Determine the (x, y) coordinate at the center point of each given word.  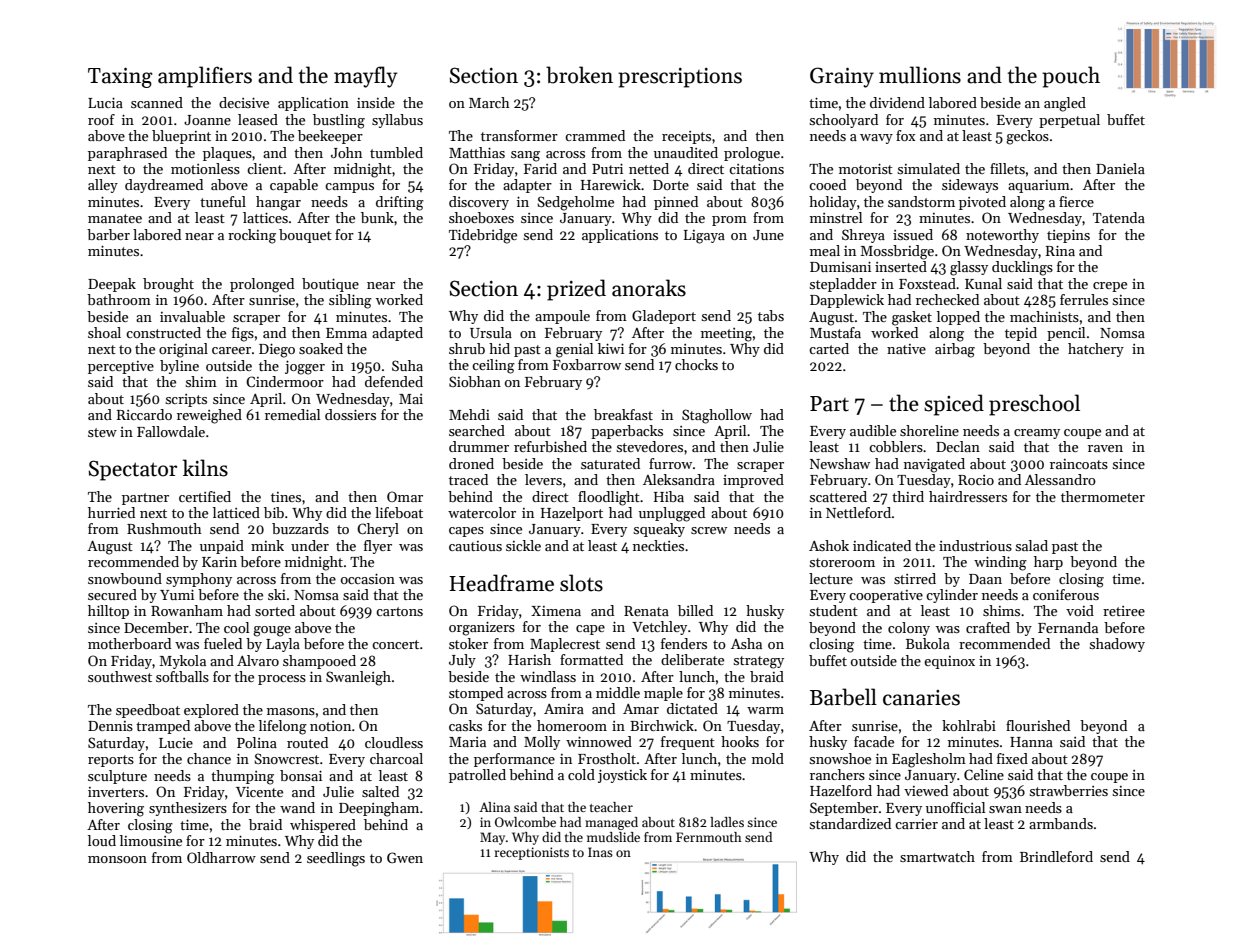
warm (765, 710)
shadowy (1117, 645)
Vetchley (659, 628)
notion (330, 726)
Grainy (842, 77)
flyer (378, 547)
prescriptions (680, 78)
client (265, 168)
